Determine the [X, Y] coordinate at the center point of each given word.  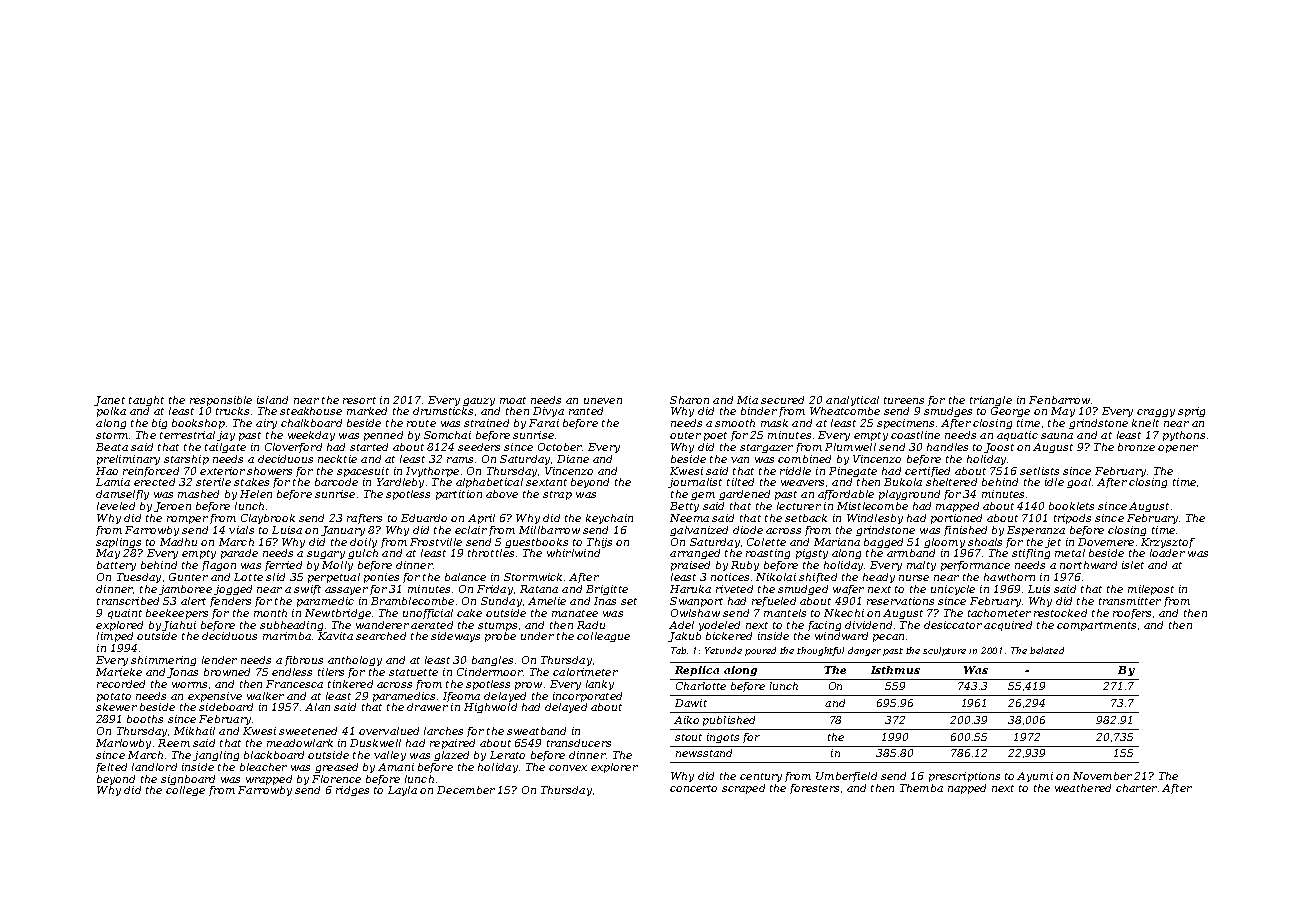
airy [266, 424]
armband [911, 553]
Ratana [539, 589]
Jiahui [179, 626]
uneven [603, 401]
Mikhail [194, 731]
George [1010, 412]
